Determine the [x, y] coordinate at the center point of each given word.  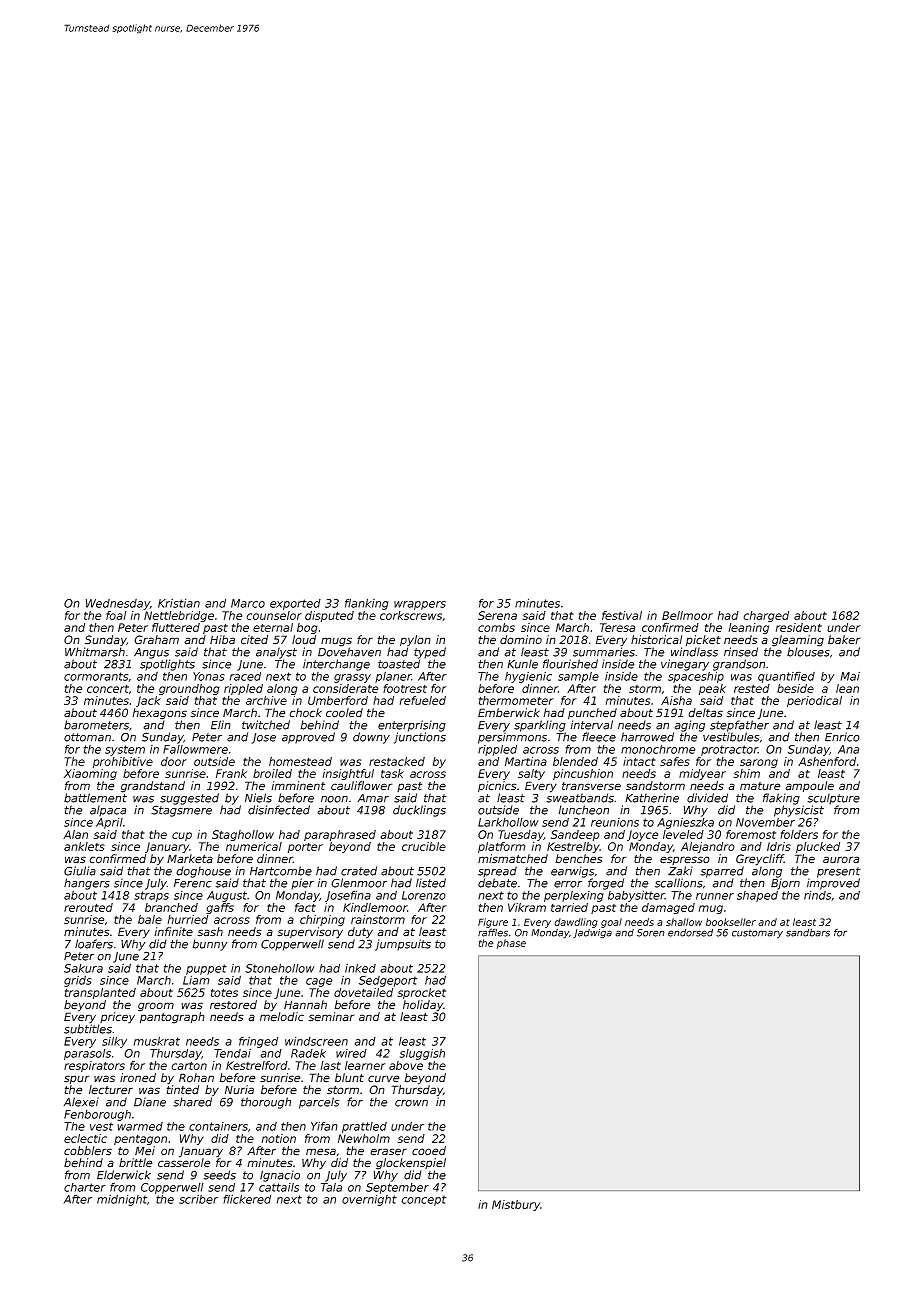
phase [511, 944]
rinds [817, 895]
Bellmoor [687, 615]
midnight [122, 1200]
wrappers [420, 605]
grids [78, 981]
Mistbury [516, 1205]
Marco [248, 603]
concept [423, 1200]
